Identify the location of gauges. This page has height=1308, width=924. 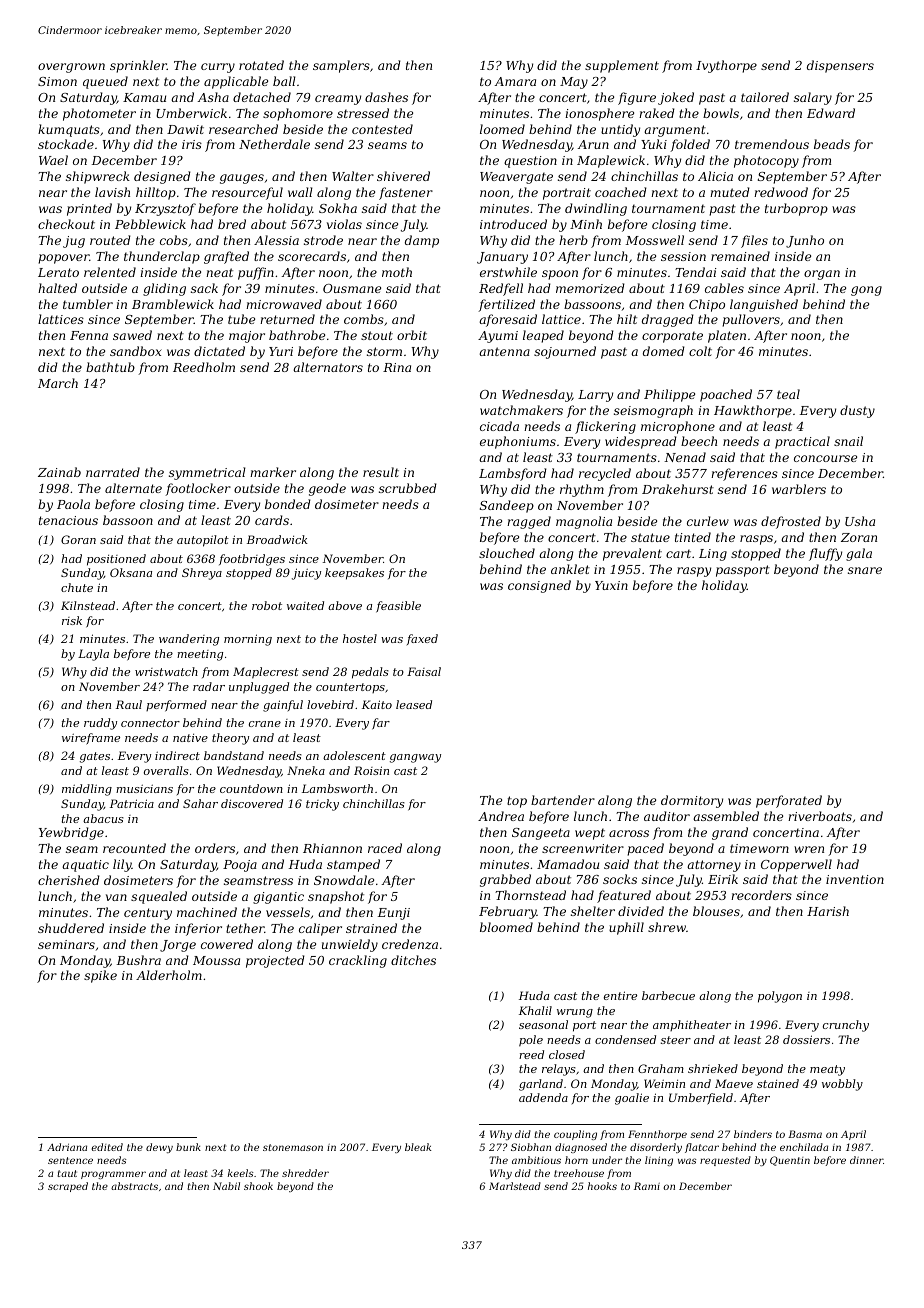
(242, 179).
